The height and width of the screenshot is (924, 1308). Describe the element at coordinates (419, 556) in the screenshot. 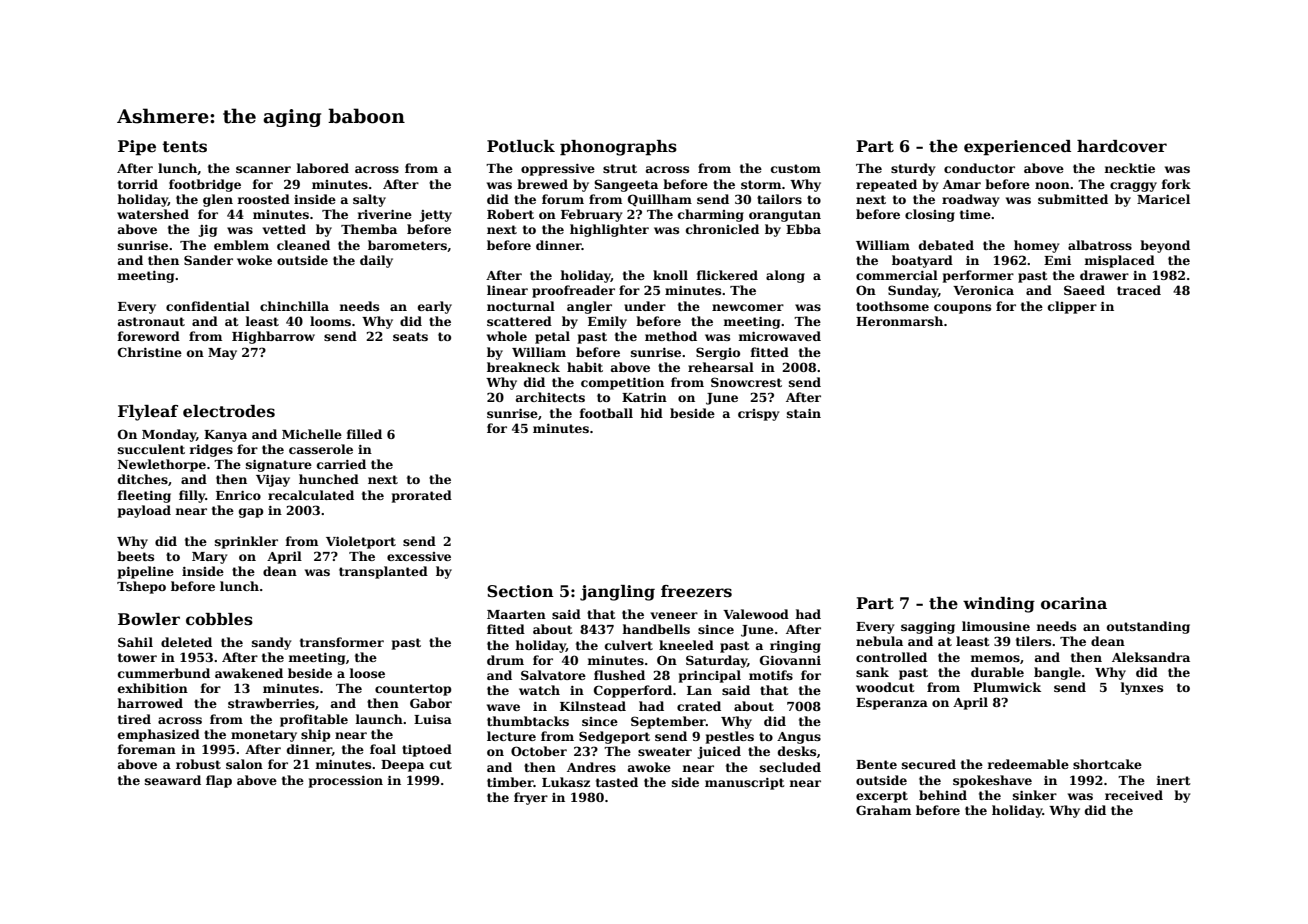

I see `excessive` at that location.
